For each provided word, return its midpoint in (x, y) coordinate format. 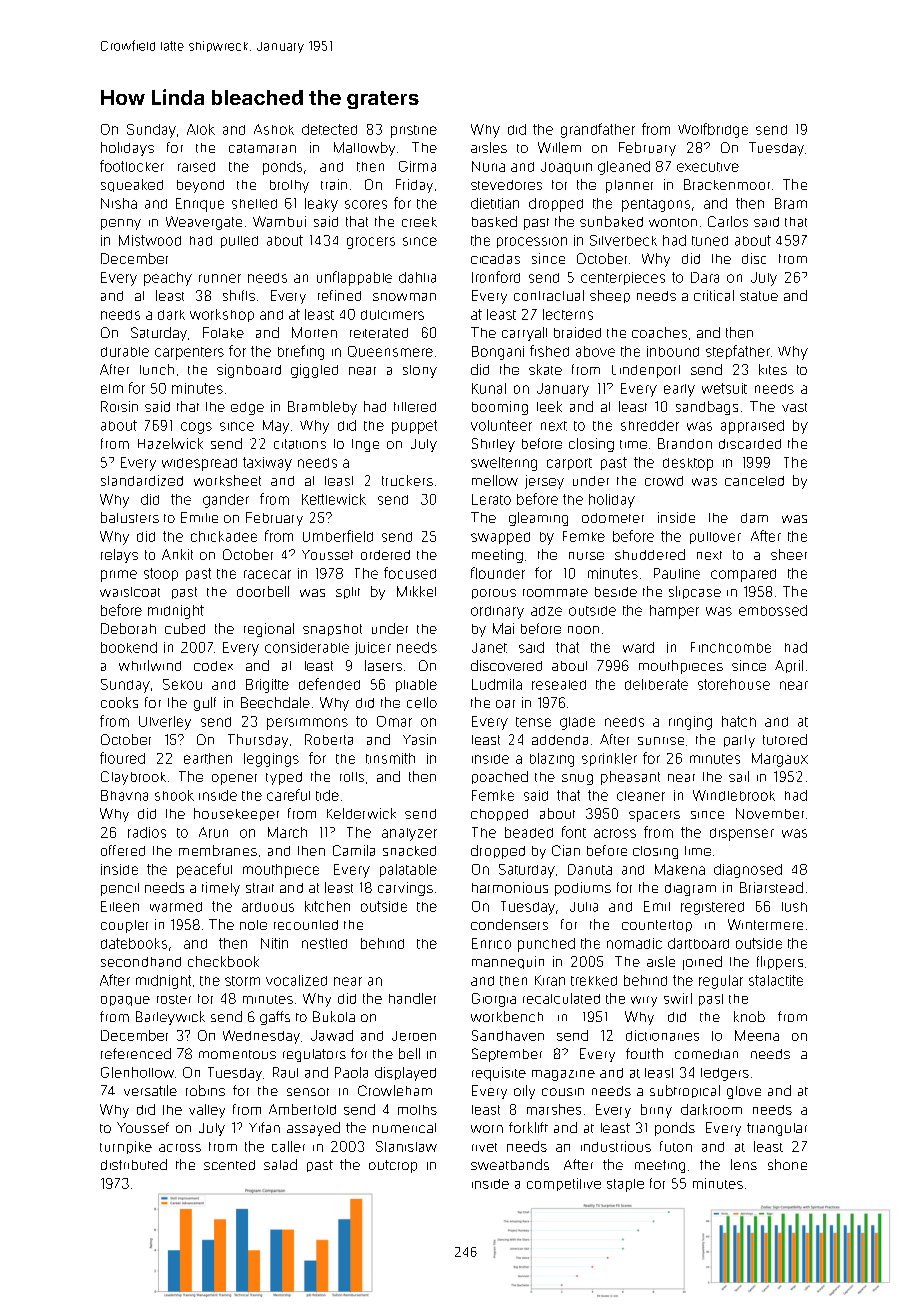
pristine (414, 131)
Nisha (119, 203)
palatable (408, 870)
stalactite (776, 980)
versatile (150, 1090)
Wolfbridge (713, 130)
